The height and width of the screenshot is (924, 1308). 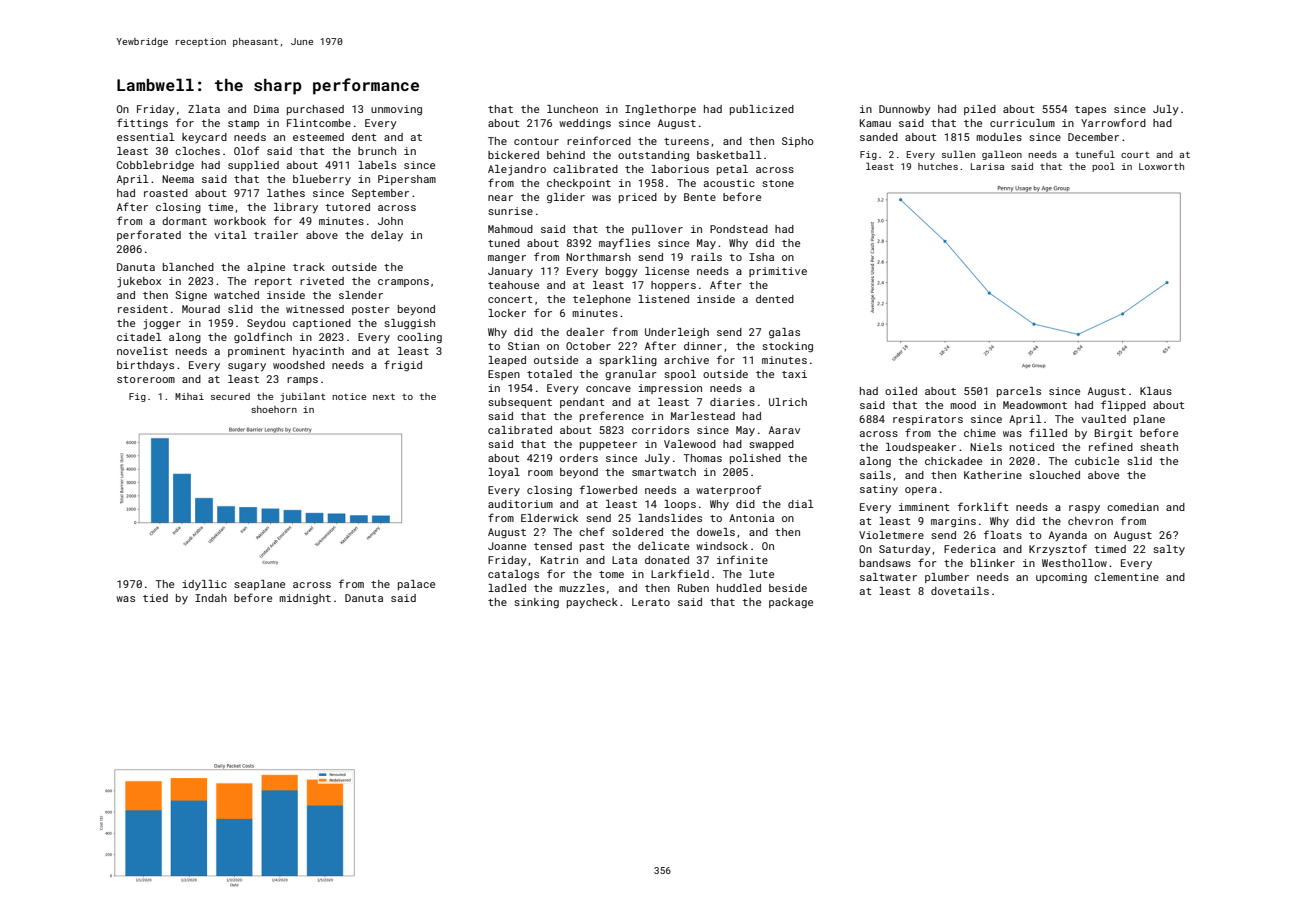 I want to click on tuned, so click(x=504, y=243).
